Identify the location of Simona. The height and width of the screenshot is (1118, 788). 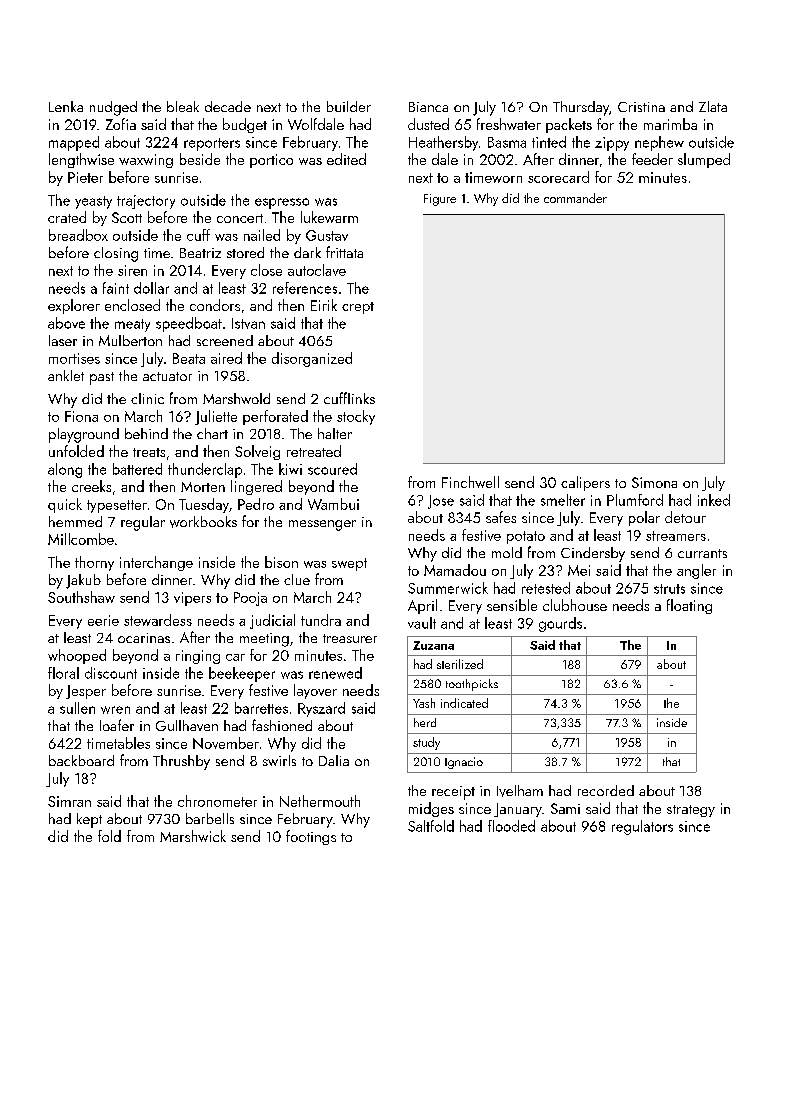
(654, 482).
